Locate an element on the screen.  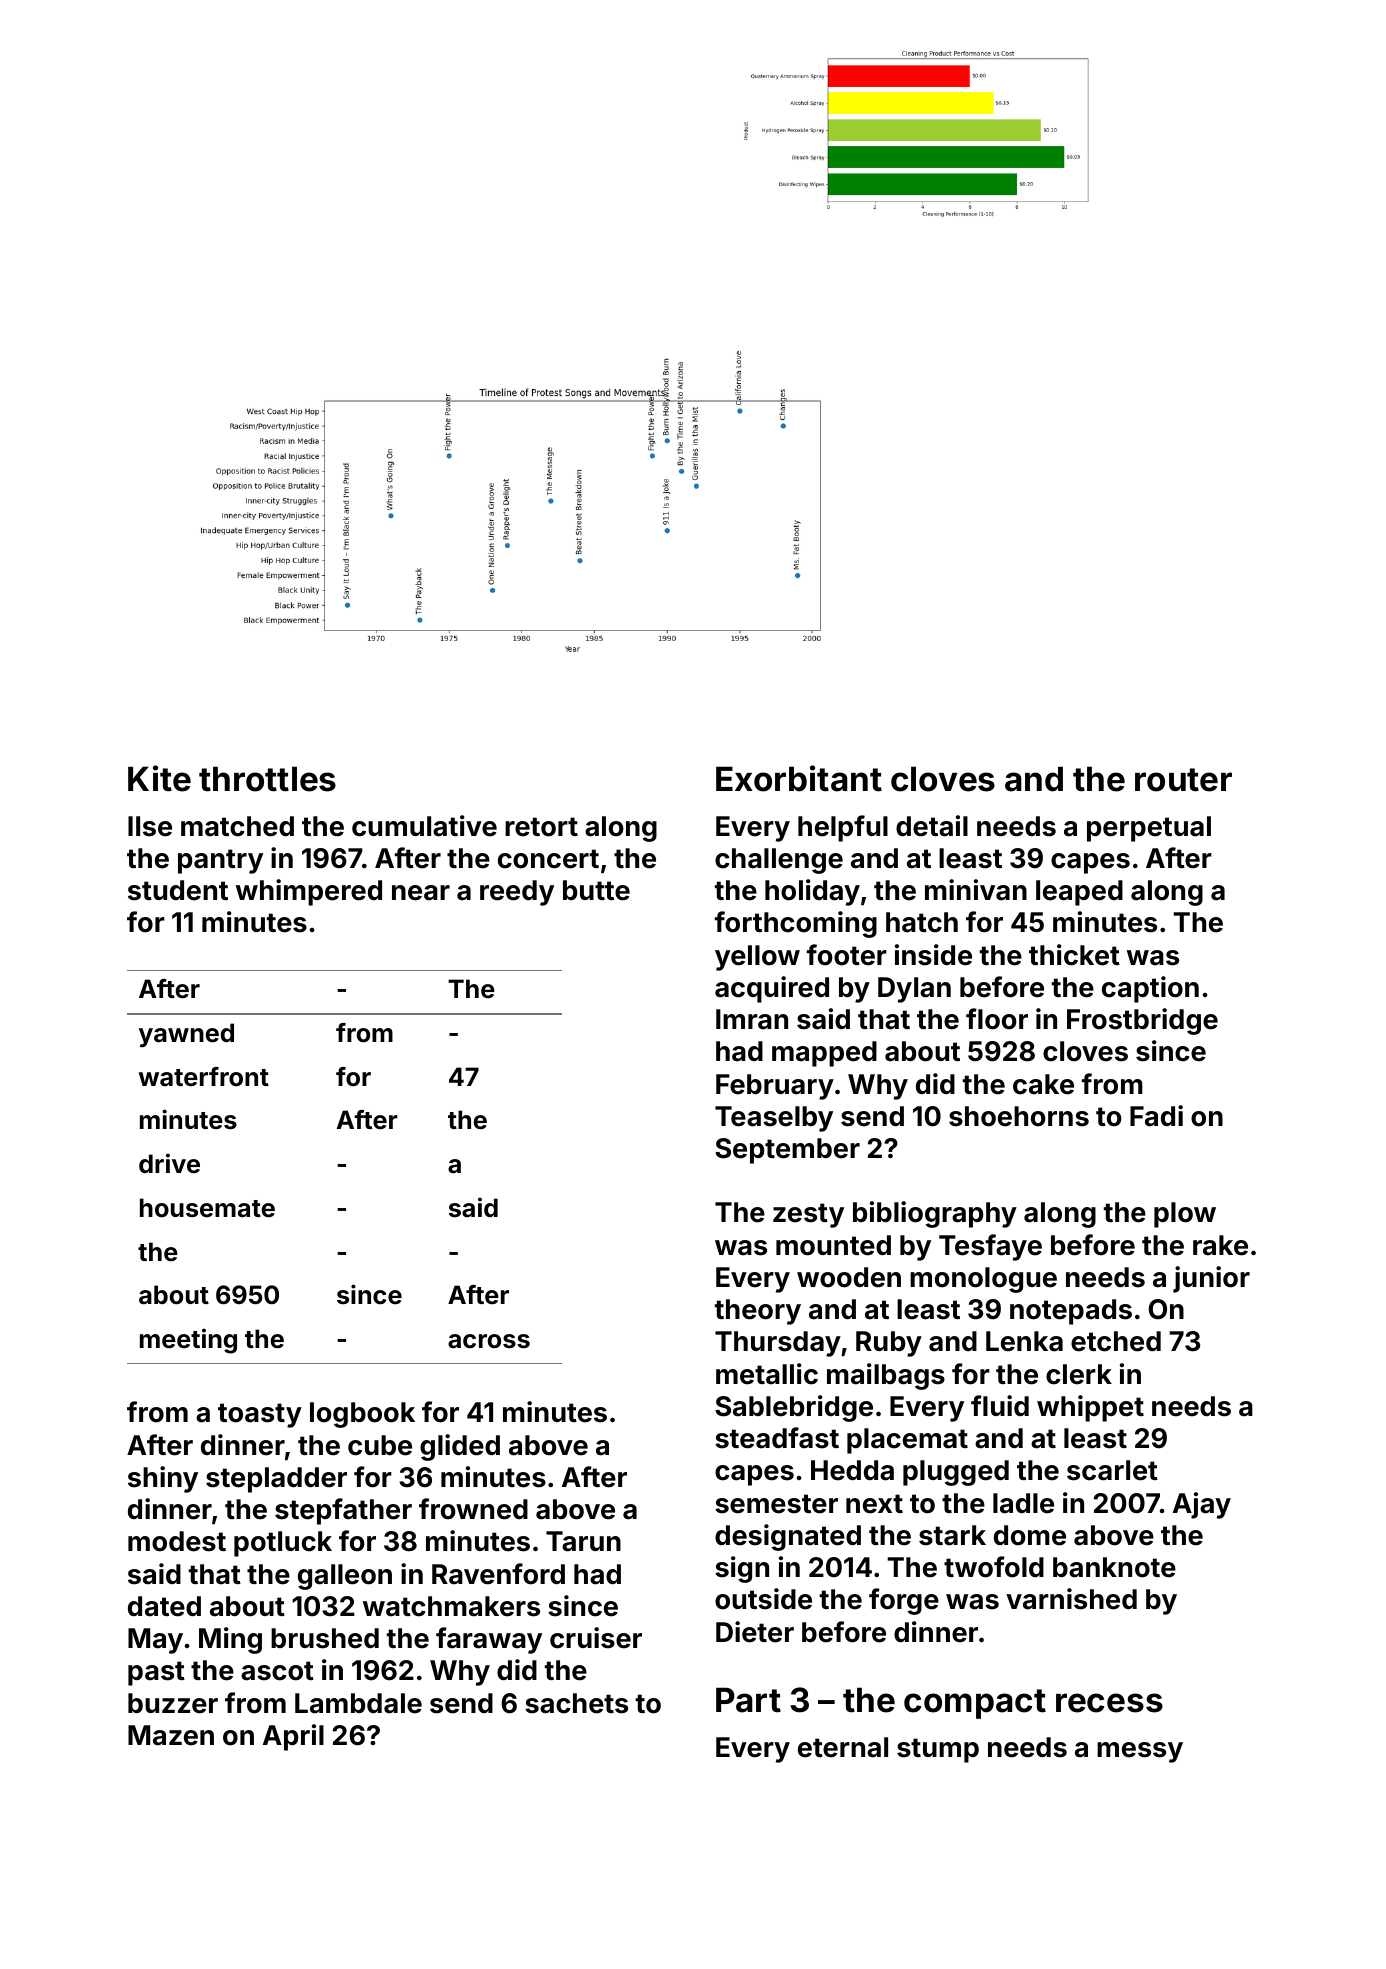
plow is located at coordinates (1185, 1215).
